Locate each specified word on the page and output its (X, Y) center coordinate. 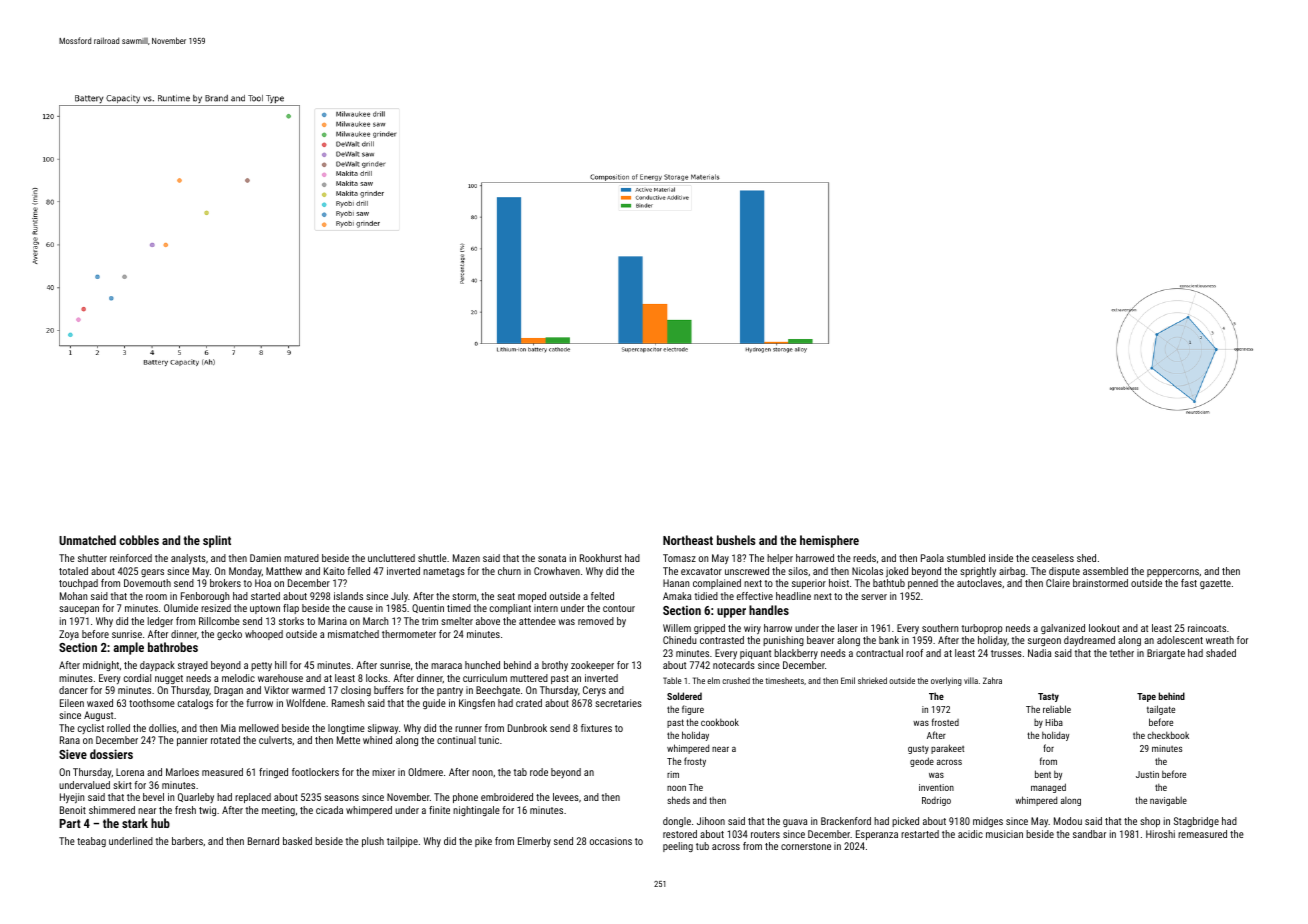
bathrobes (173, 647)
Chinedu (679, 640)
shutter (92, 558)
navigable (1168, 801)
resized (216, 608)
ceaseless (1053, 558)
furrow (259, 703)
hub (160, 823)
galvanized (1063, 629)
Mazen (466, 558)
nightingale (476, 811)
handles (769, 610)
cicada (329, 810)
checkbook (1168, 735)
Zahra (992, 680)
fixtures (596, 728)
